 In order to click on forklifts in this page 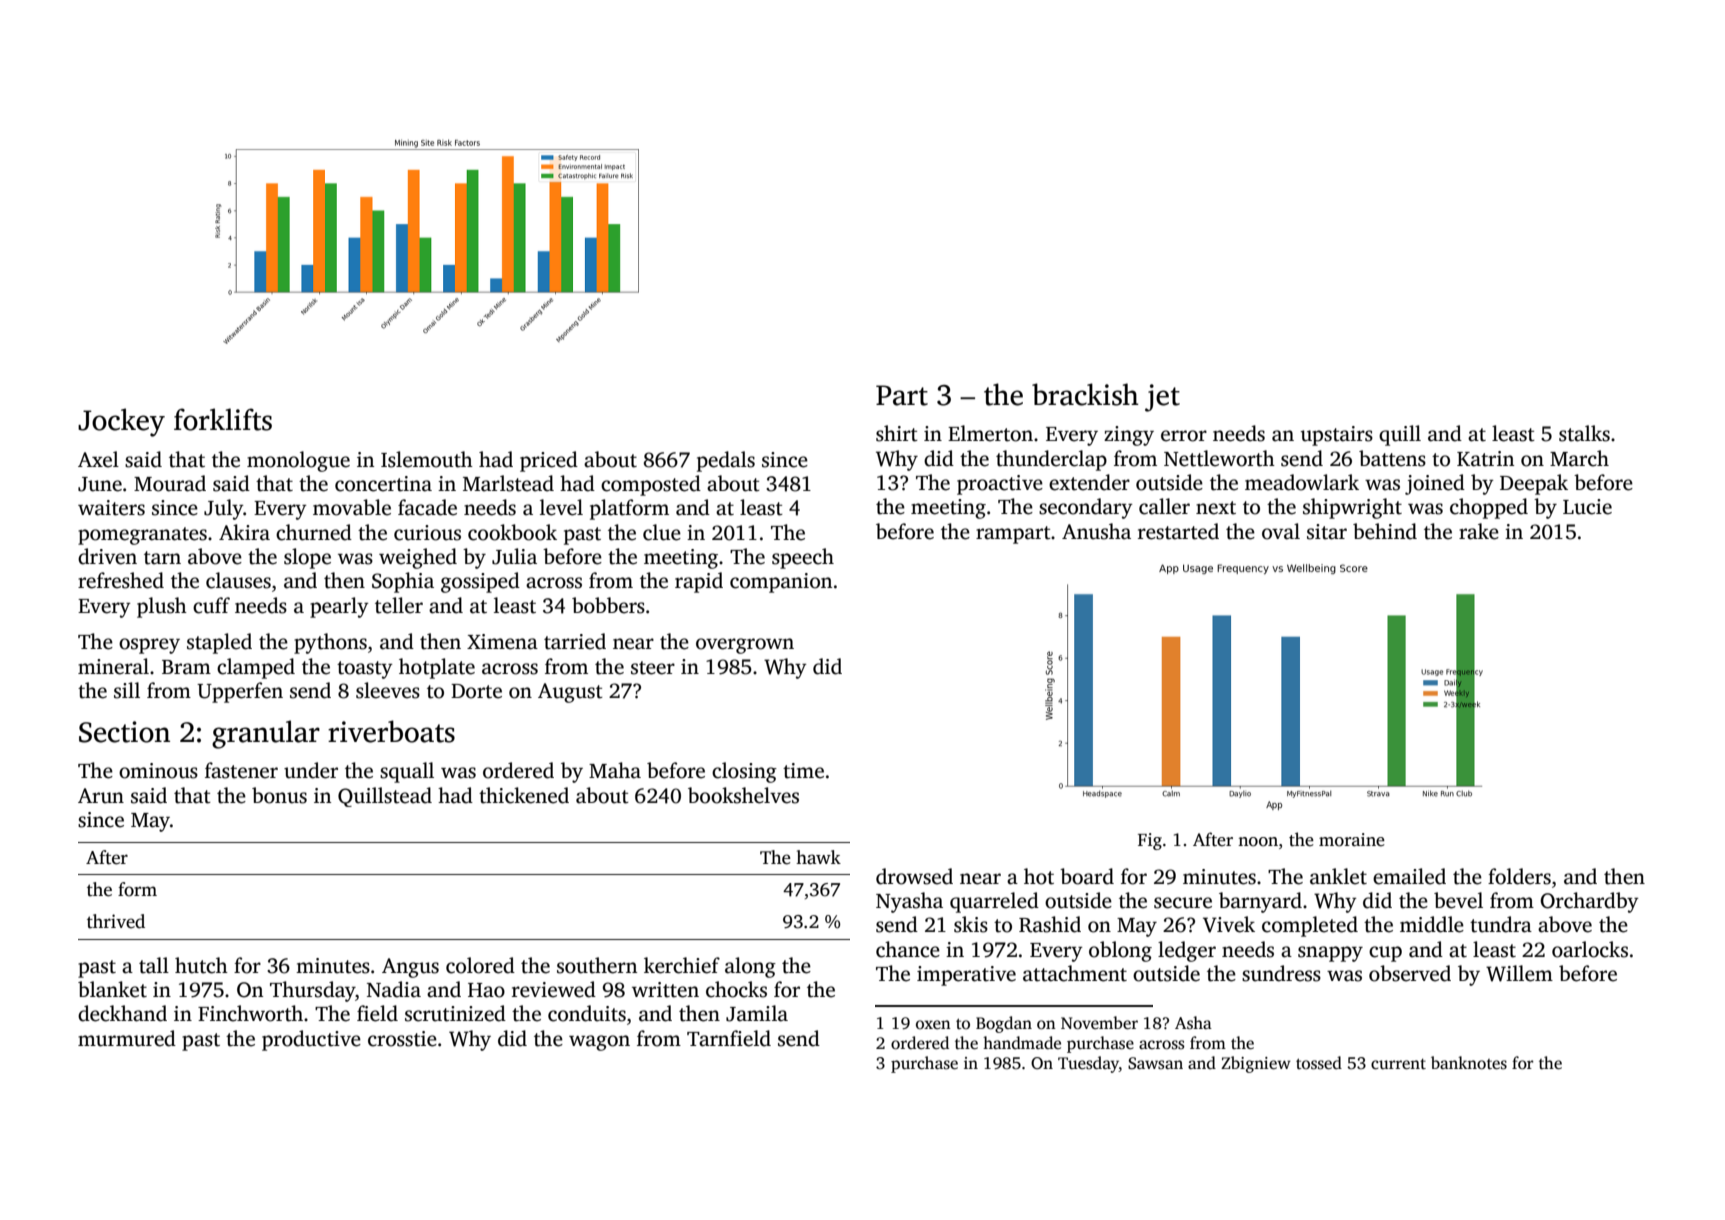, I will do `click(223, 419)`.
